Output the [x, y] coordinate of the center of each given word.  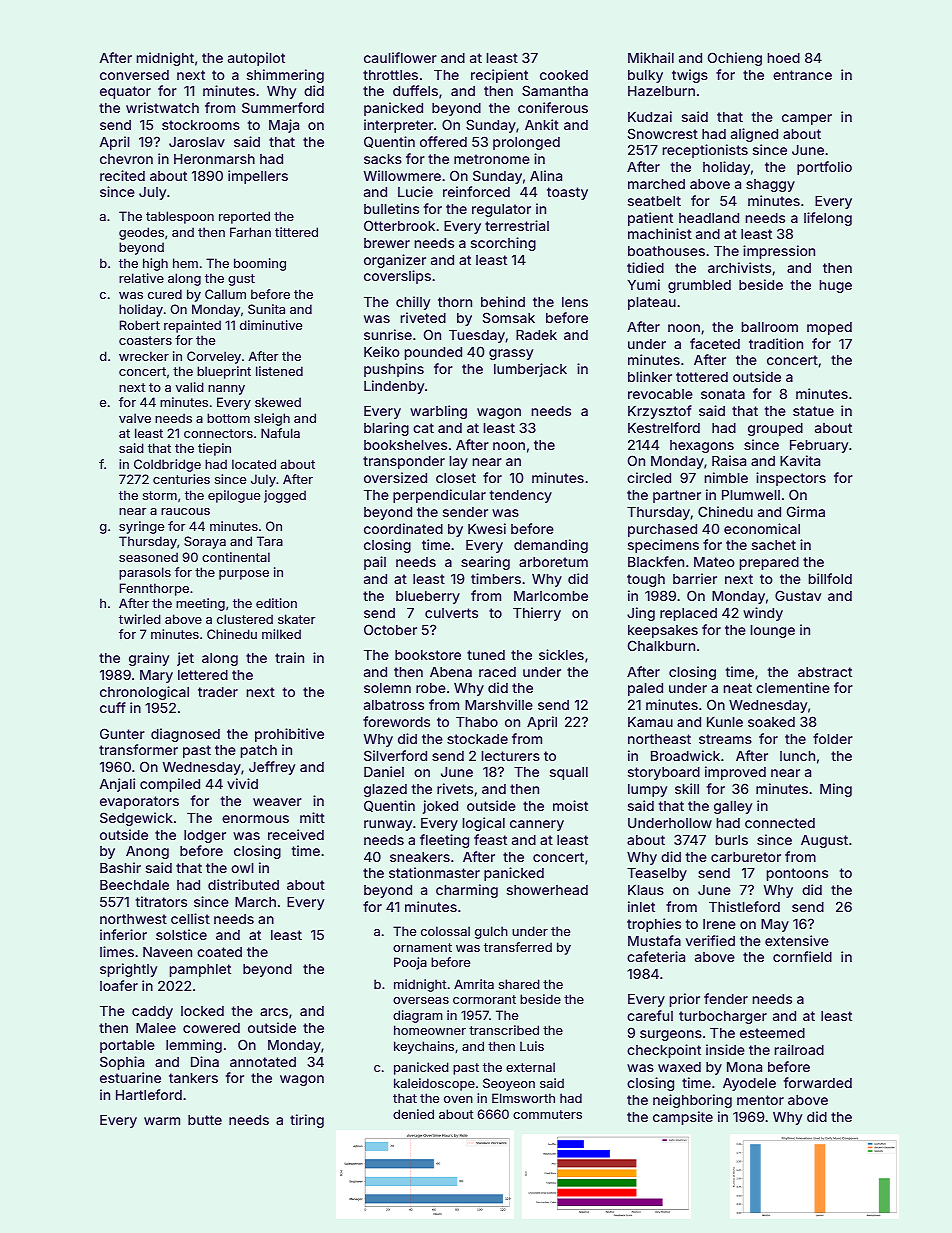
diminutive [271, 325]
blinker [650, 376]
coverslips [397, 277]
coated [219, 952]
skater [296, 619]
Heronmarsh [214, 159]
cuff [113, 707]
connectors [218, 433]
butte [205, 1120]
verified [710, 940]
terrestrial [517, 225]
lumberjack [530, 370]
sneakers [420, 857]
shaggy [770, 185]
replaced [688, 614]
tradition [776, 343]
